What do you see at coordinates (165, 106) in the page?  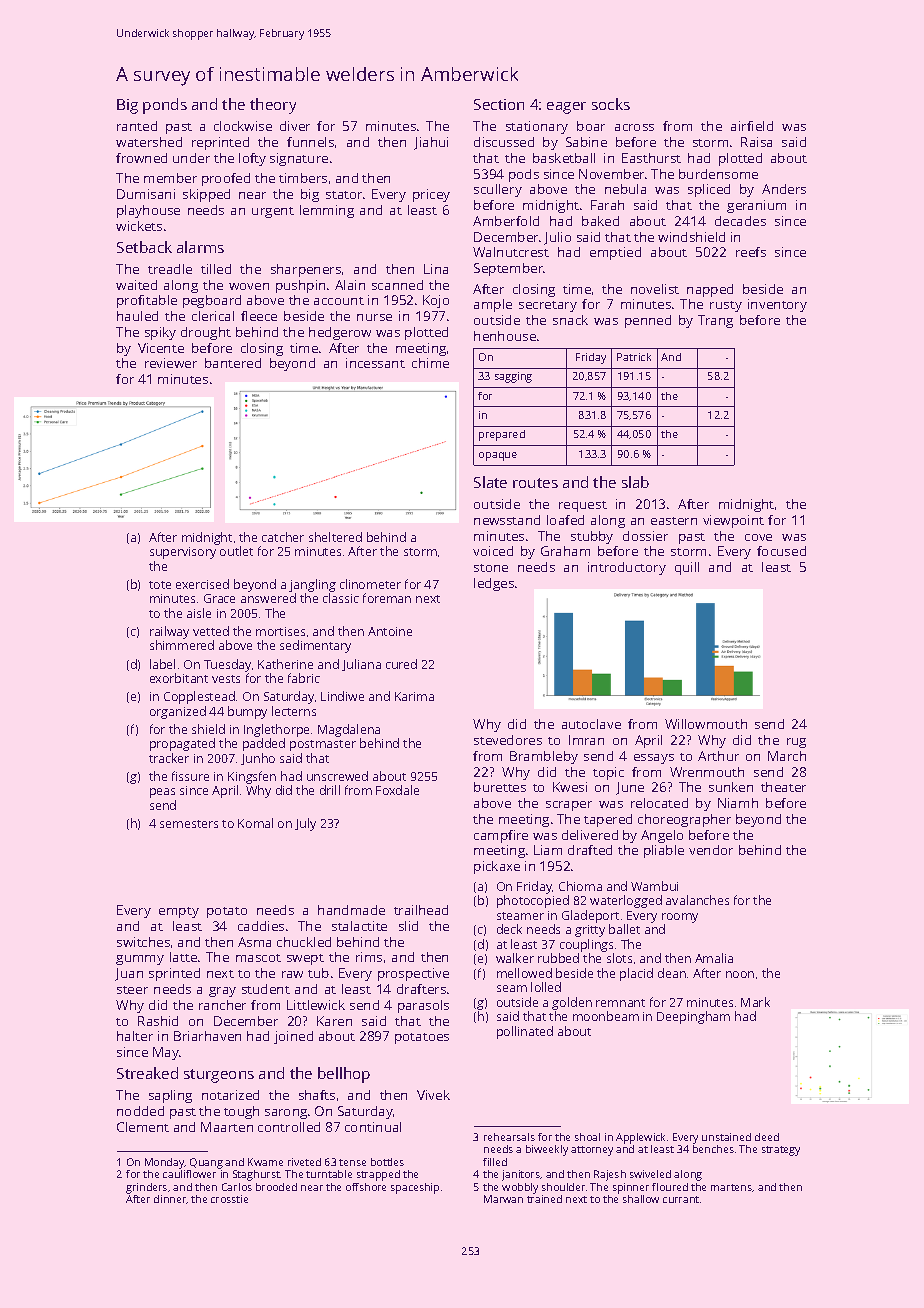 I see `ponds` at bounding box center [165, 106].
